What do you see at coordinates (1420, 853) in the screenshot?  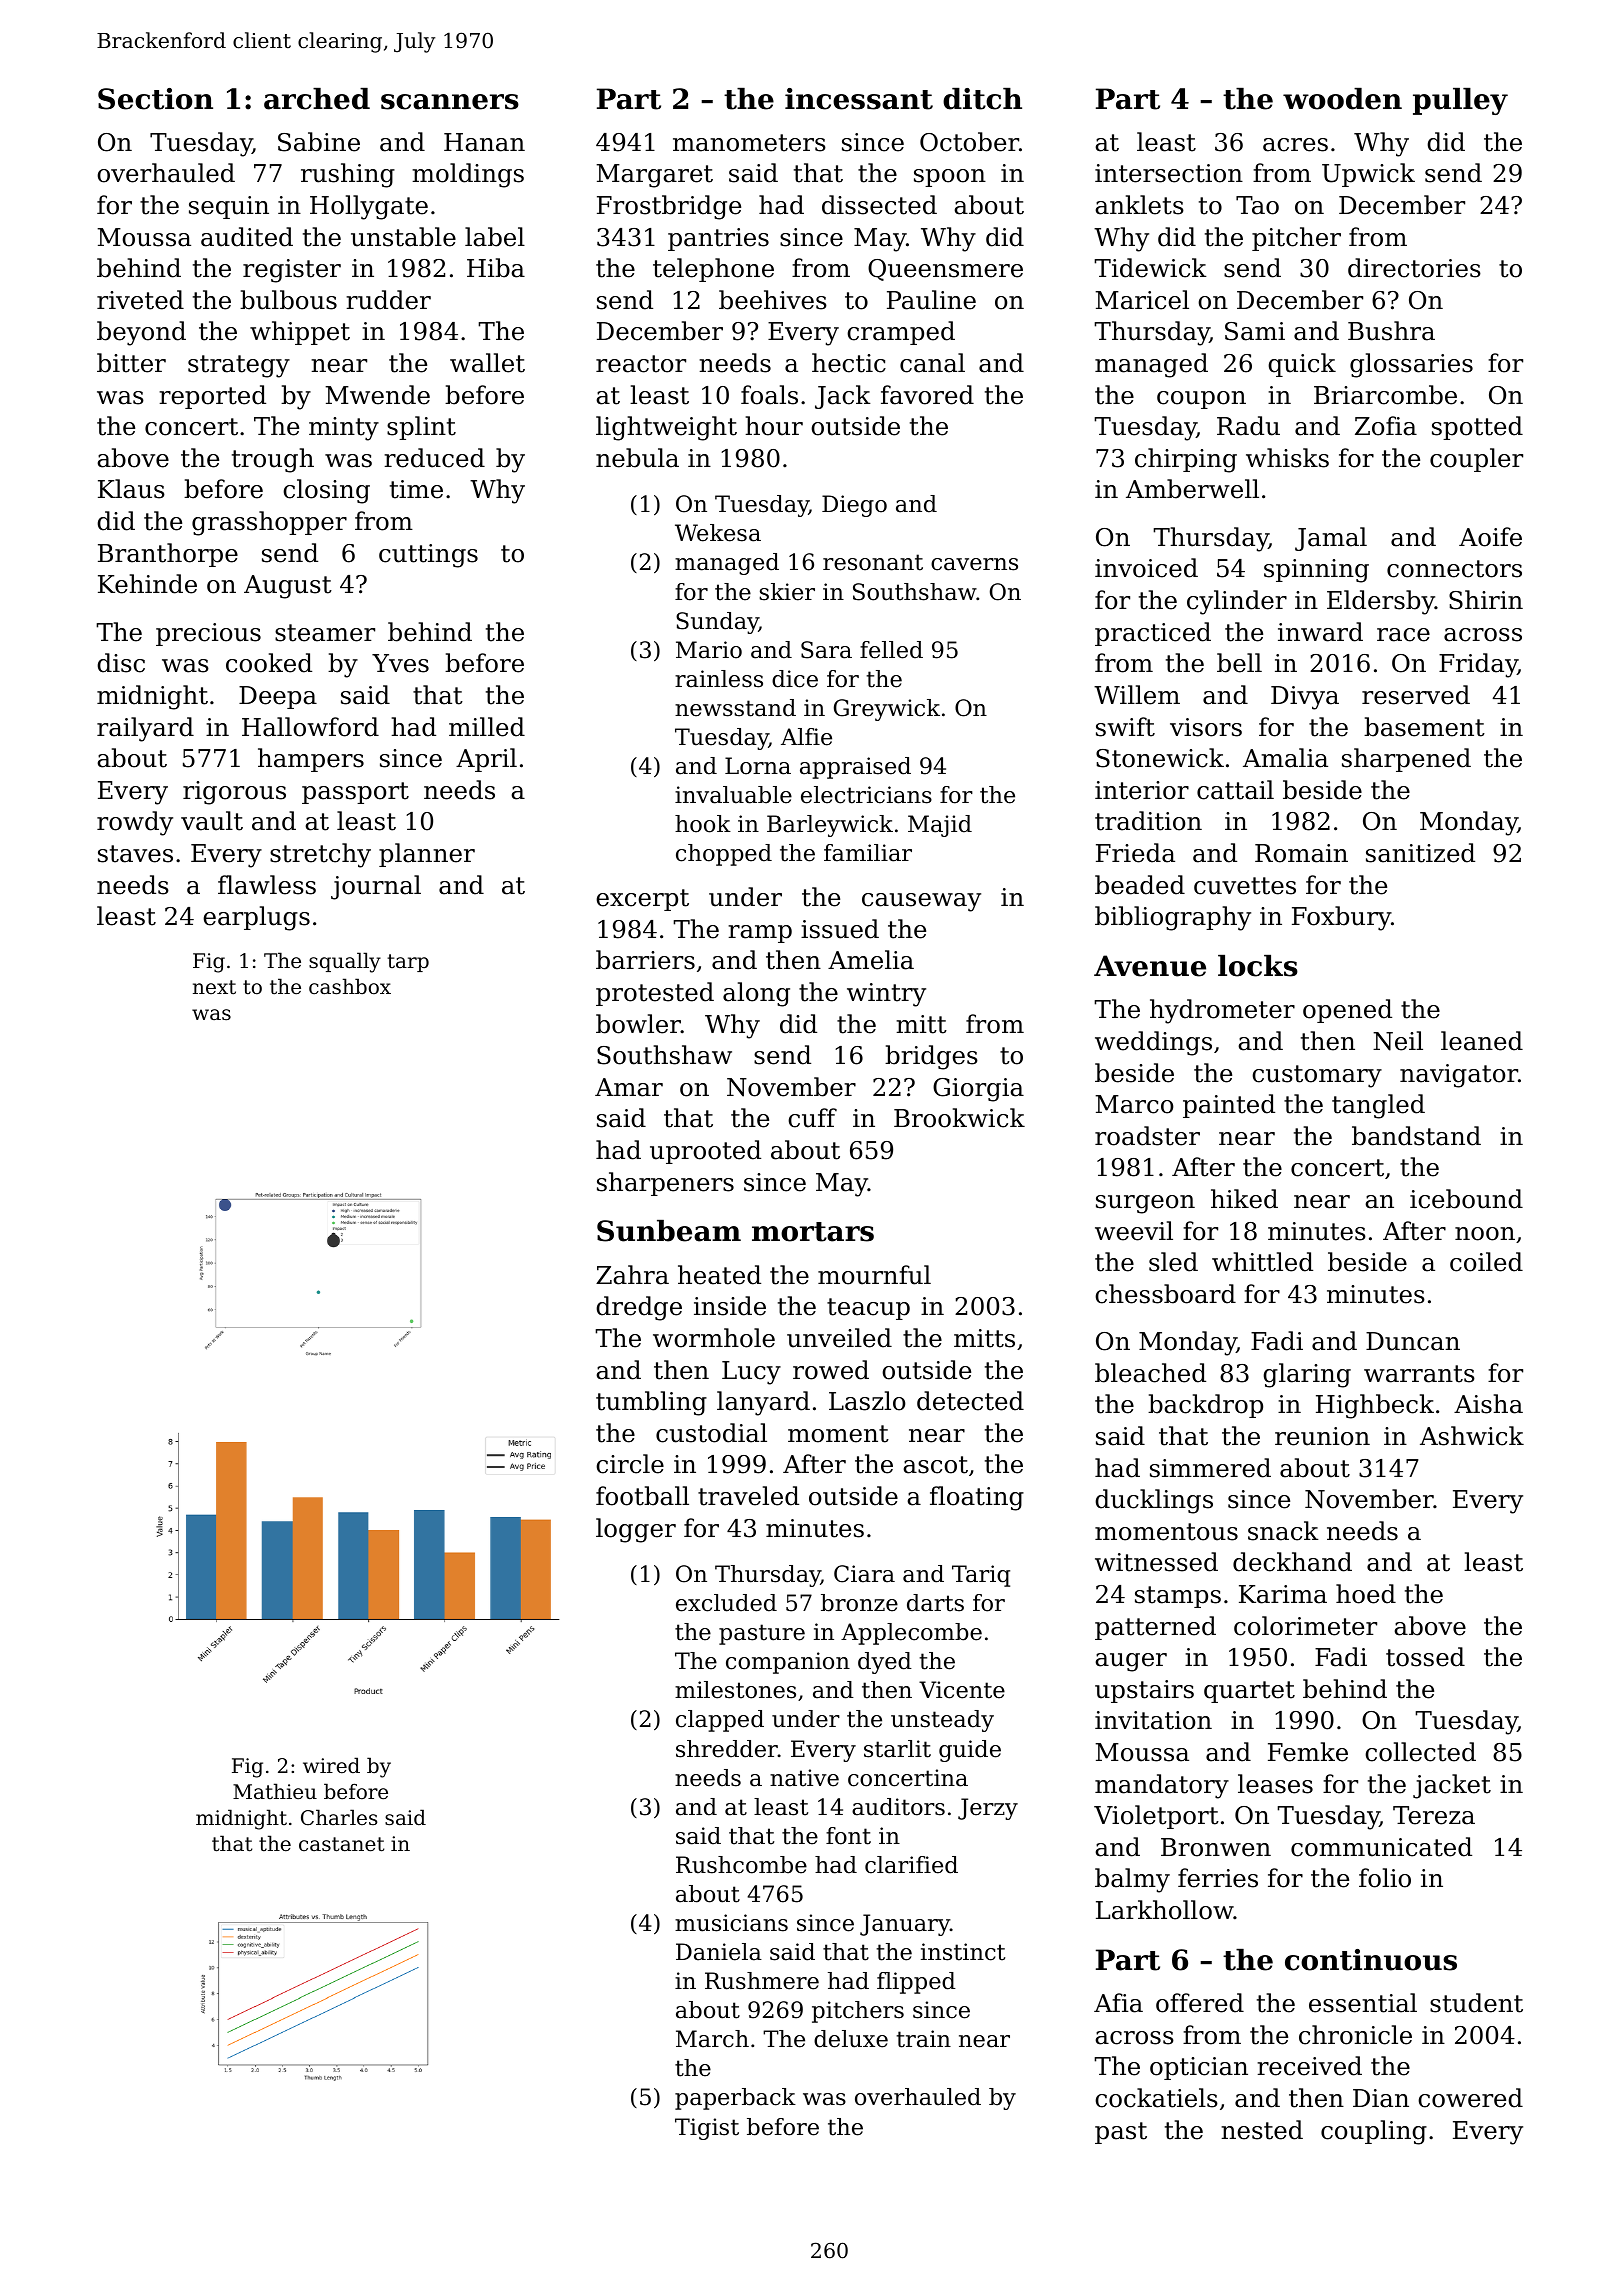 I see `sanitized` at bounding box center [1420, 853].
